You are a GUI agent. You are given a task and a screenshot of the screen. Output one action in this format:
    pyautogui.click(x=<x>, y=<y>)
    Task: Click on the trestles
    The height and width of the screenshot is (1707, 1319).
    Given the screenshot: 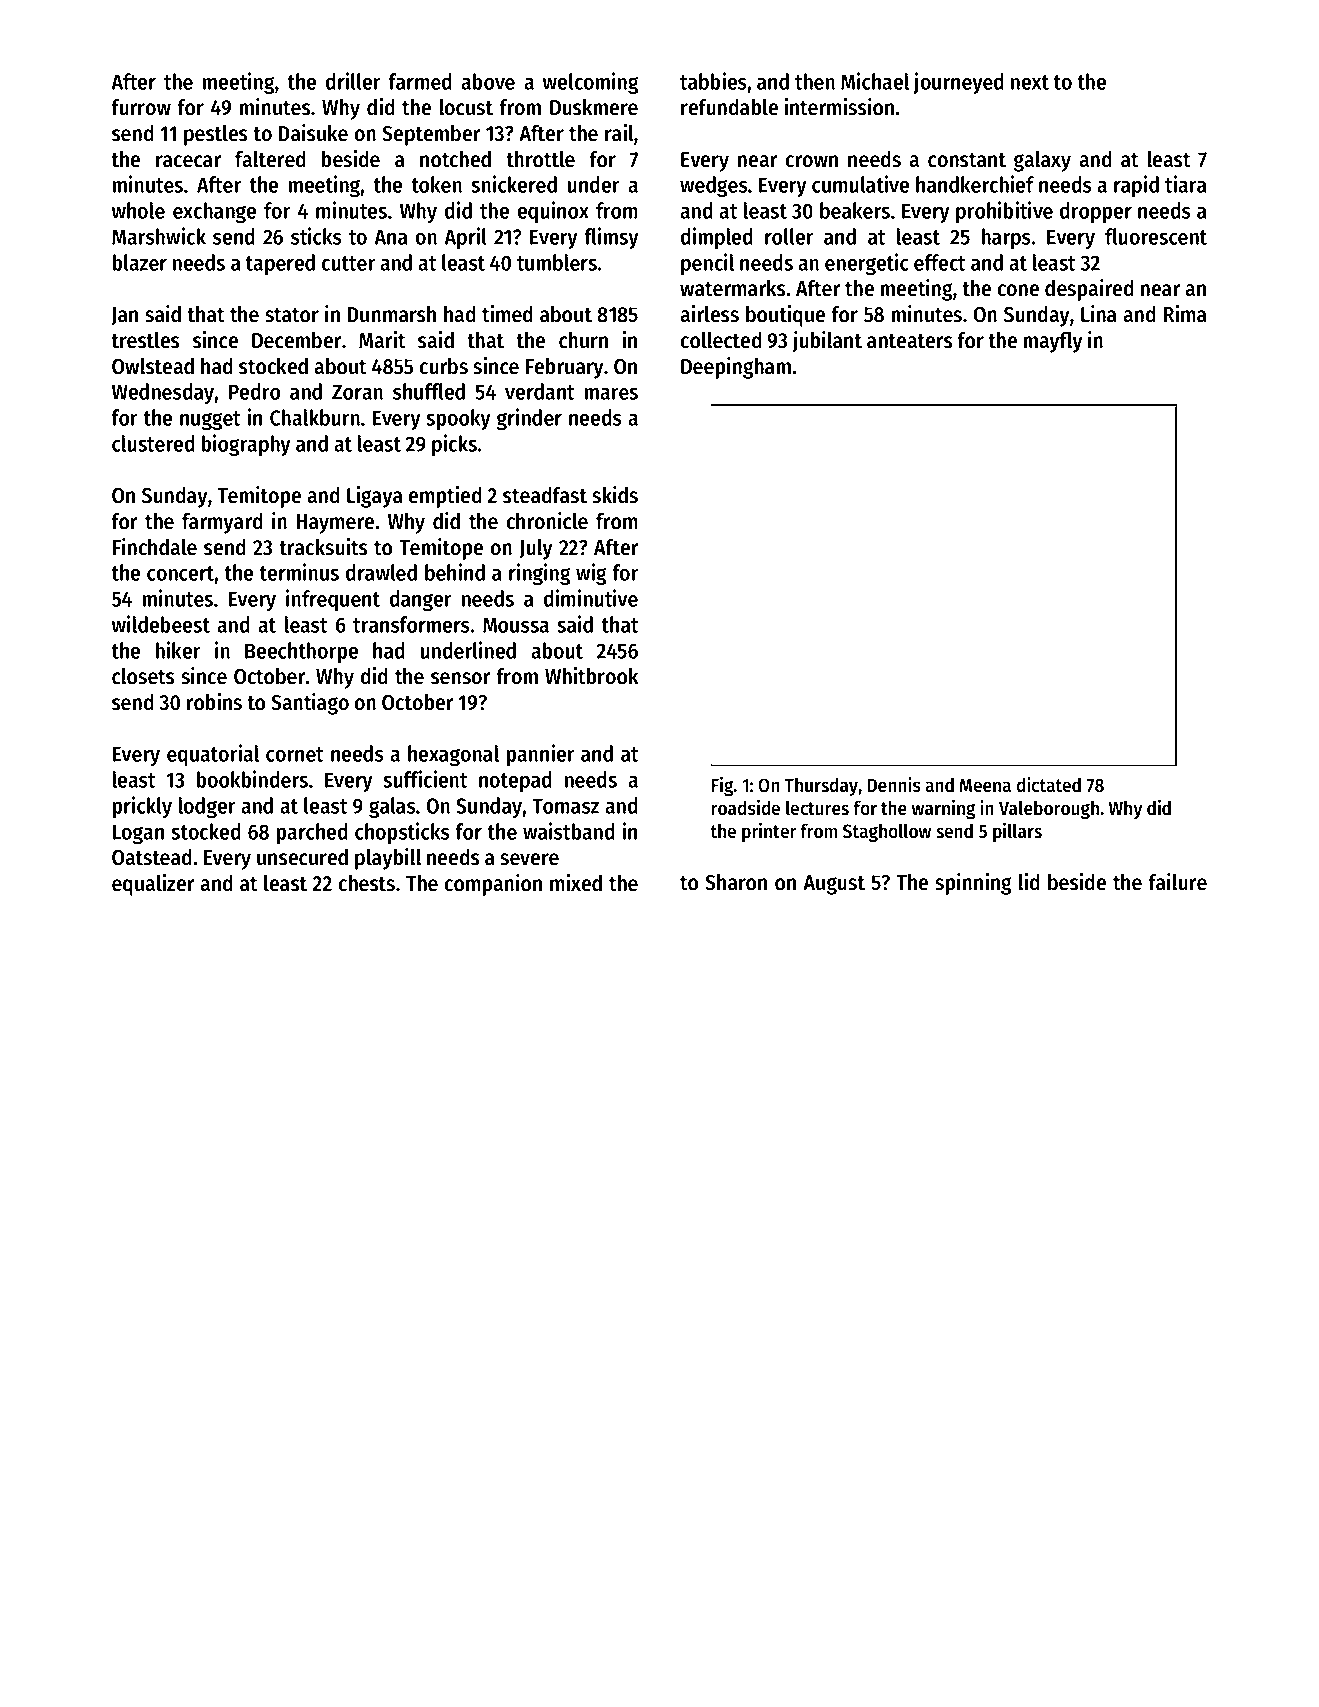 What is the action you would take?
    pyautogui.click(x=145, y=340)
